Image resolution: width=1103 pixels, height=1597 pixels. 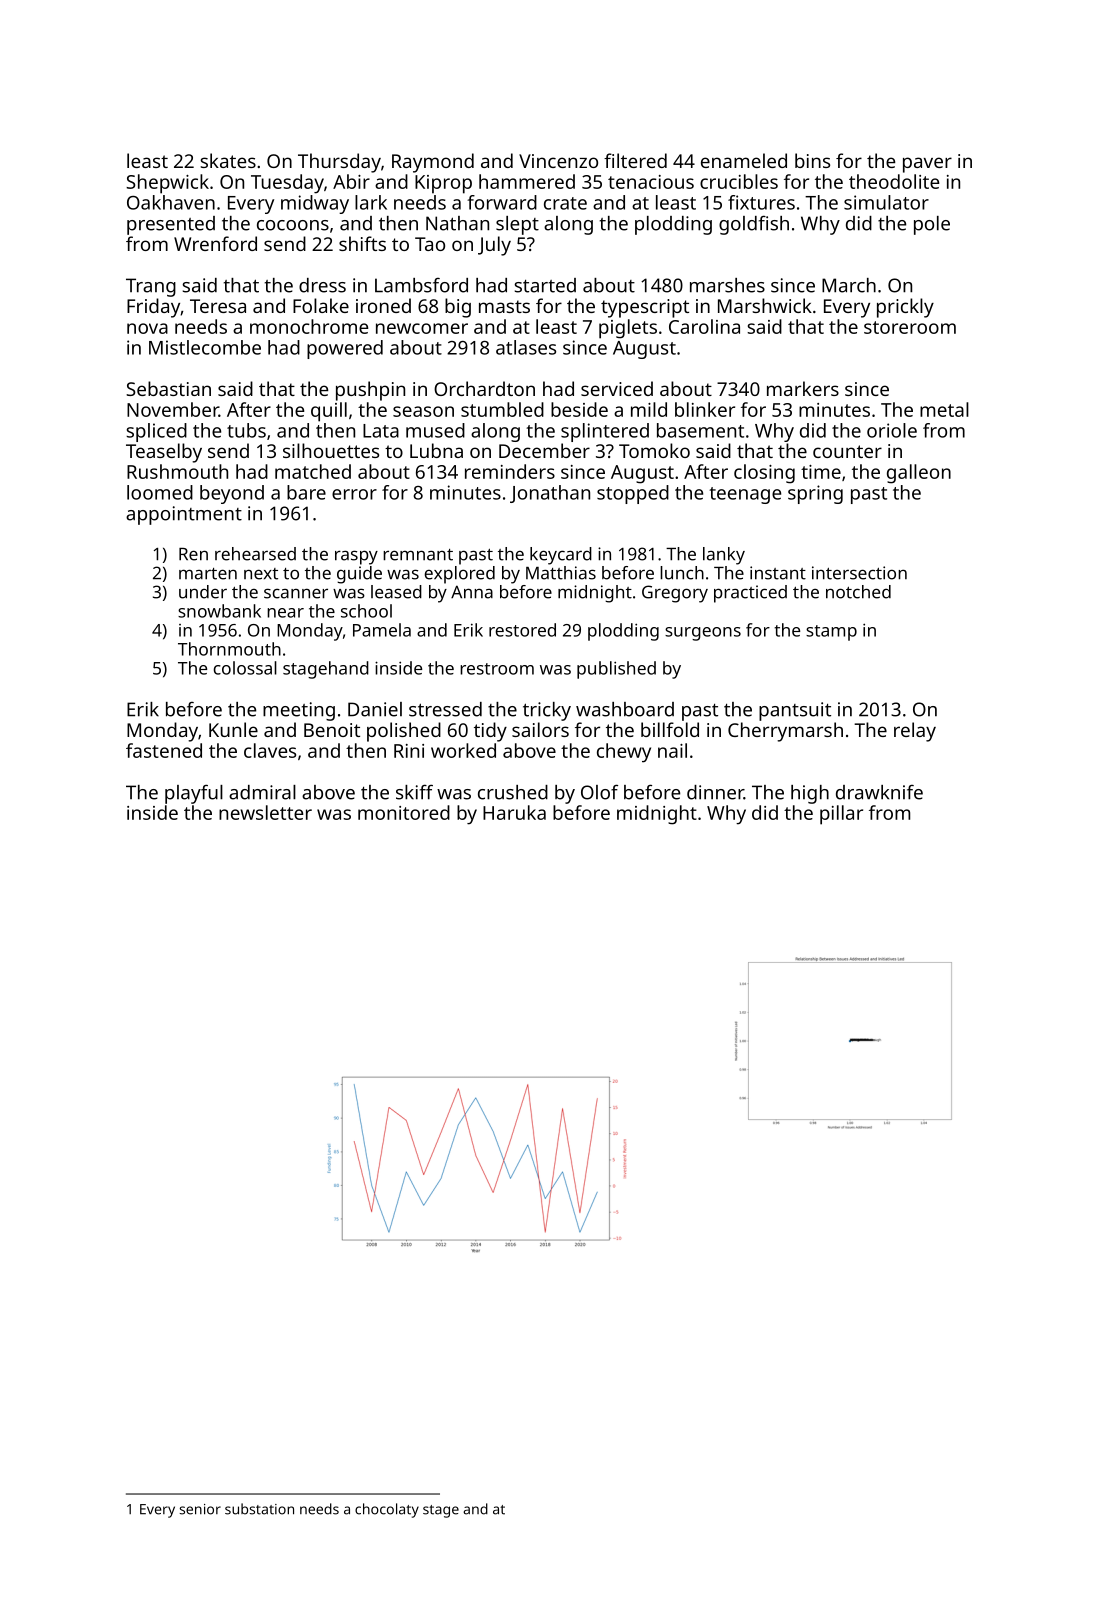 What do you see at coordinates (841, 815) in the screenshot?
I see `pillar` at bounding box center [841, 815].
